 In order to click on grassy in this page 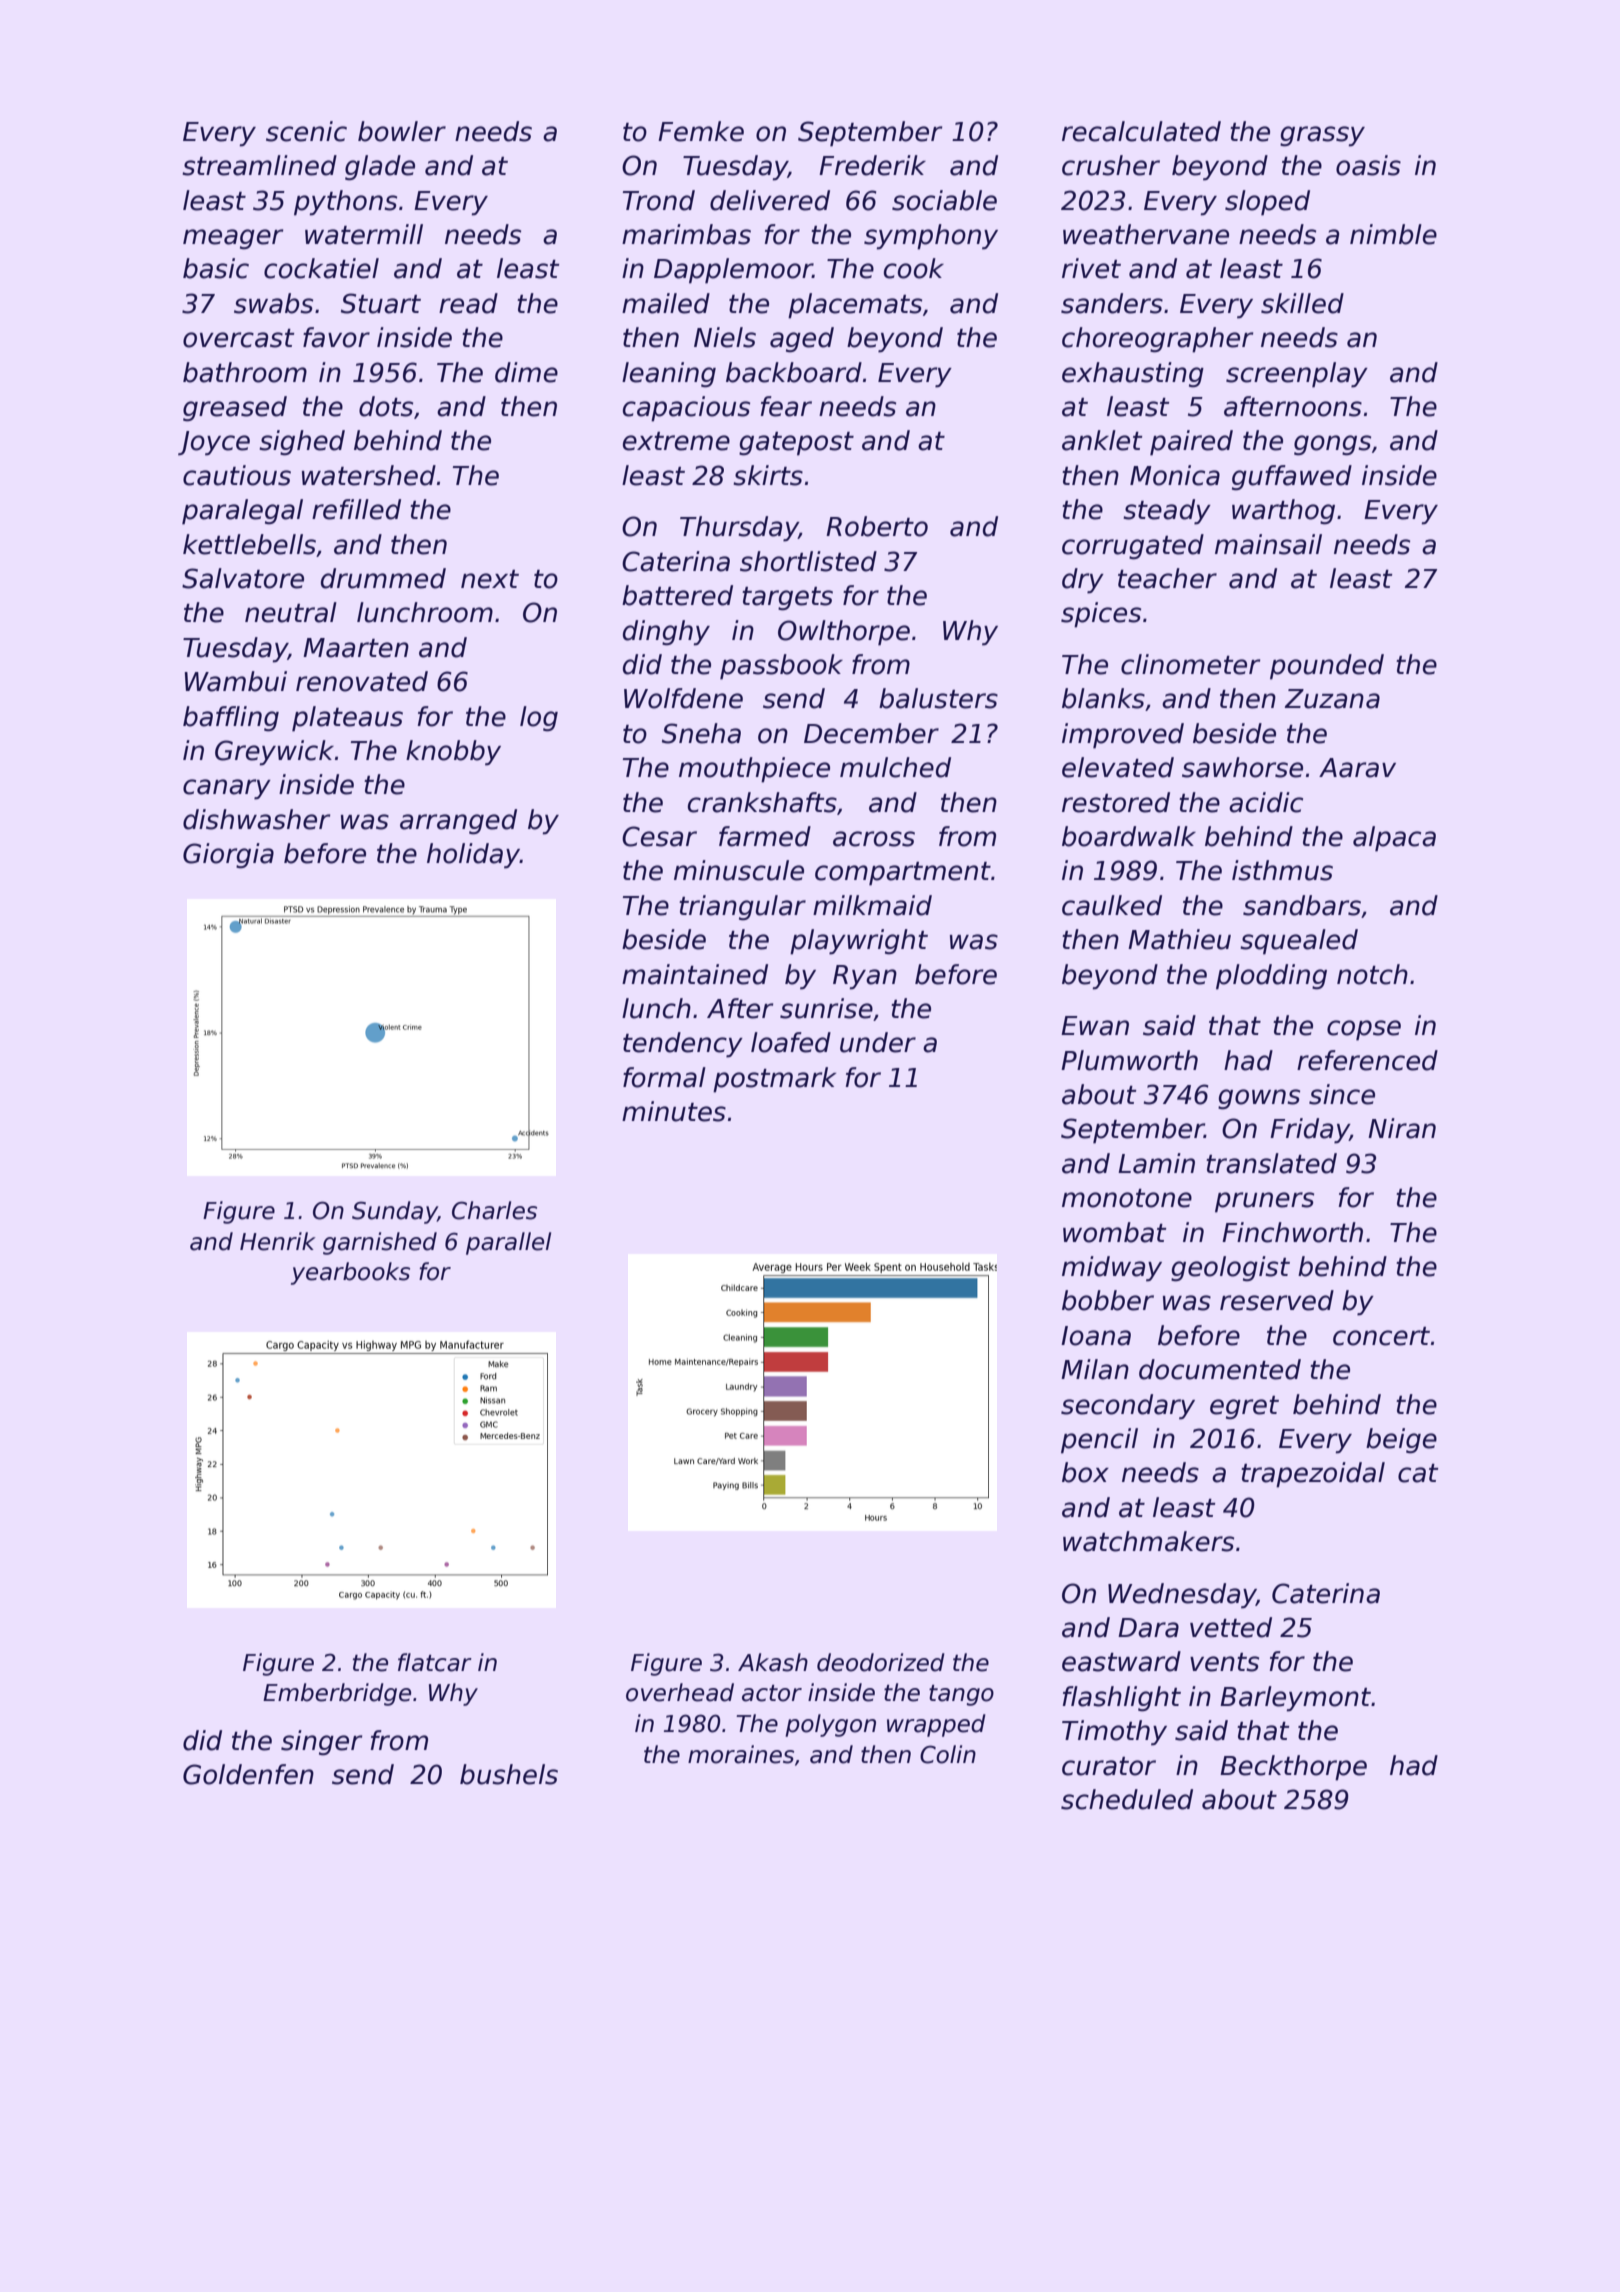, I will do `click(1322, 136)`.
